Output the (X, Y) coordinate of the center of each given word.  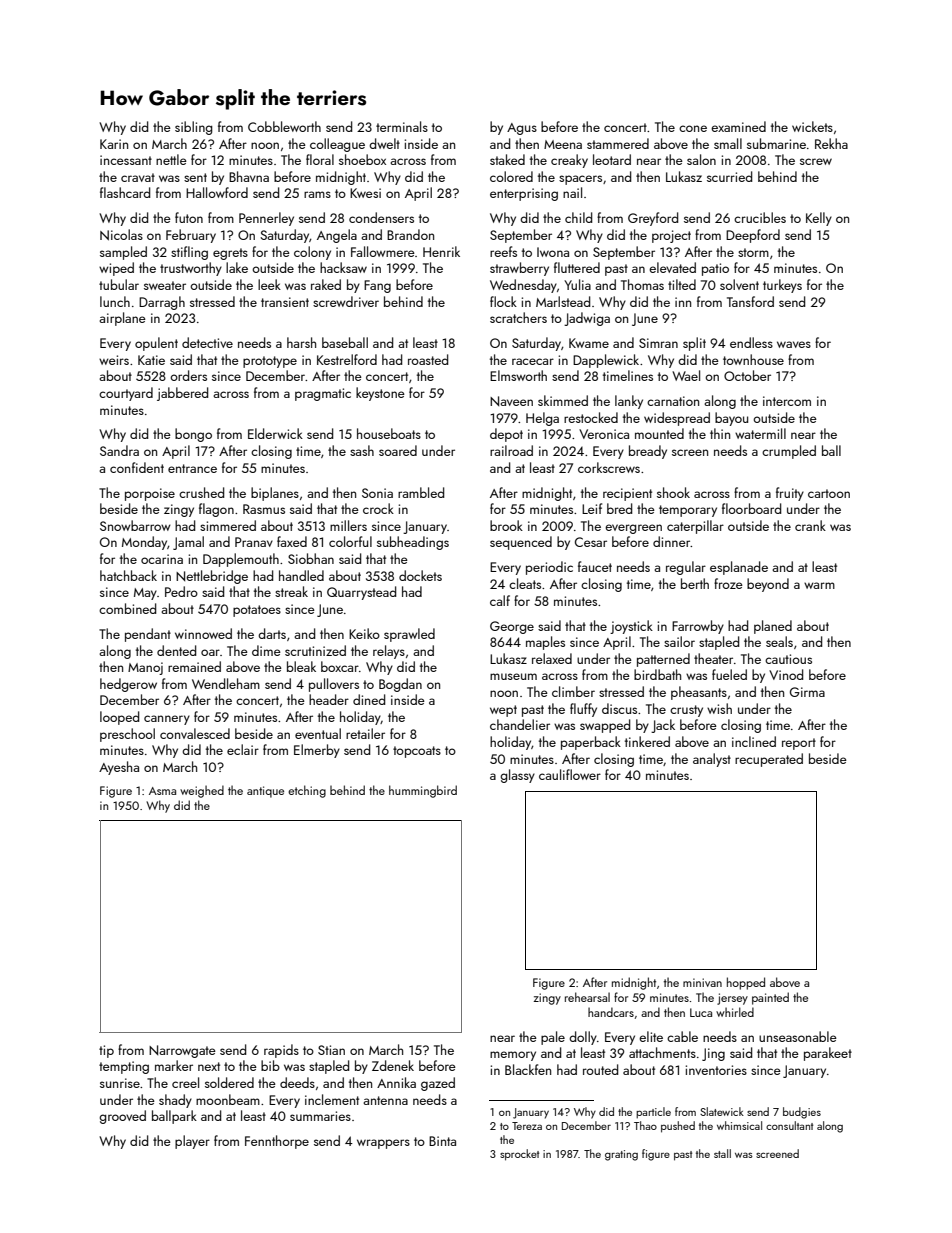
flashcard (125, 192)
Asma (162, 791)
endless (751, 342)
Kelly (819, 219)
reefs (503, 251)
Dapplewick (606, 361)
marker (174, 1065)
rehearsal (587, 997)
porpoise (150, 494)
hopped (746, 983)
